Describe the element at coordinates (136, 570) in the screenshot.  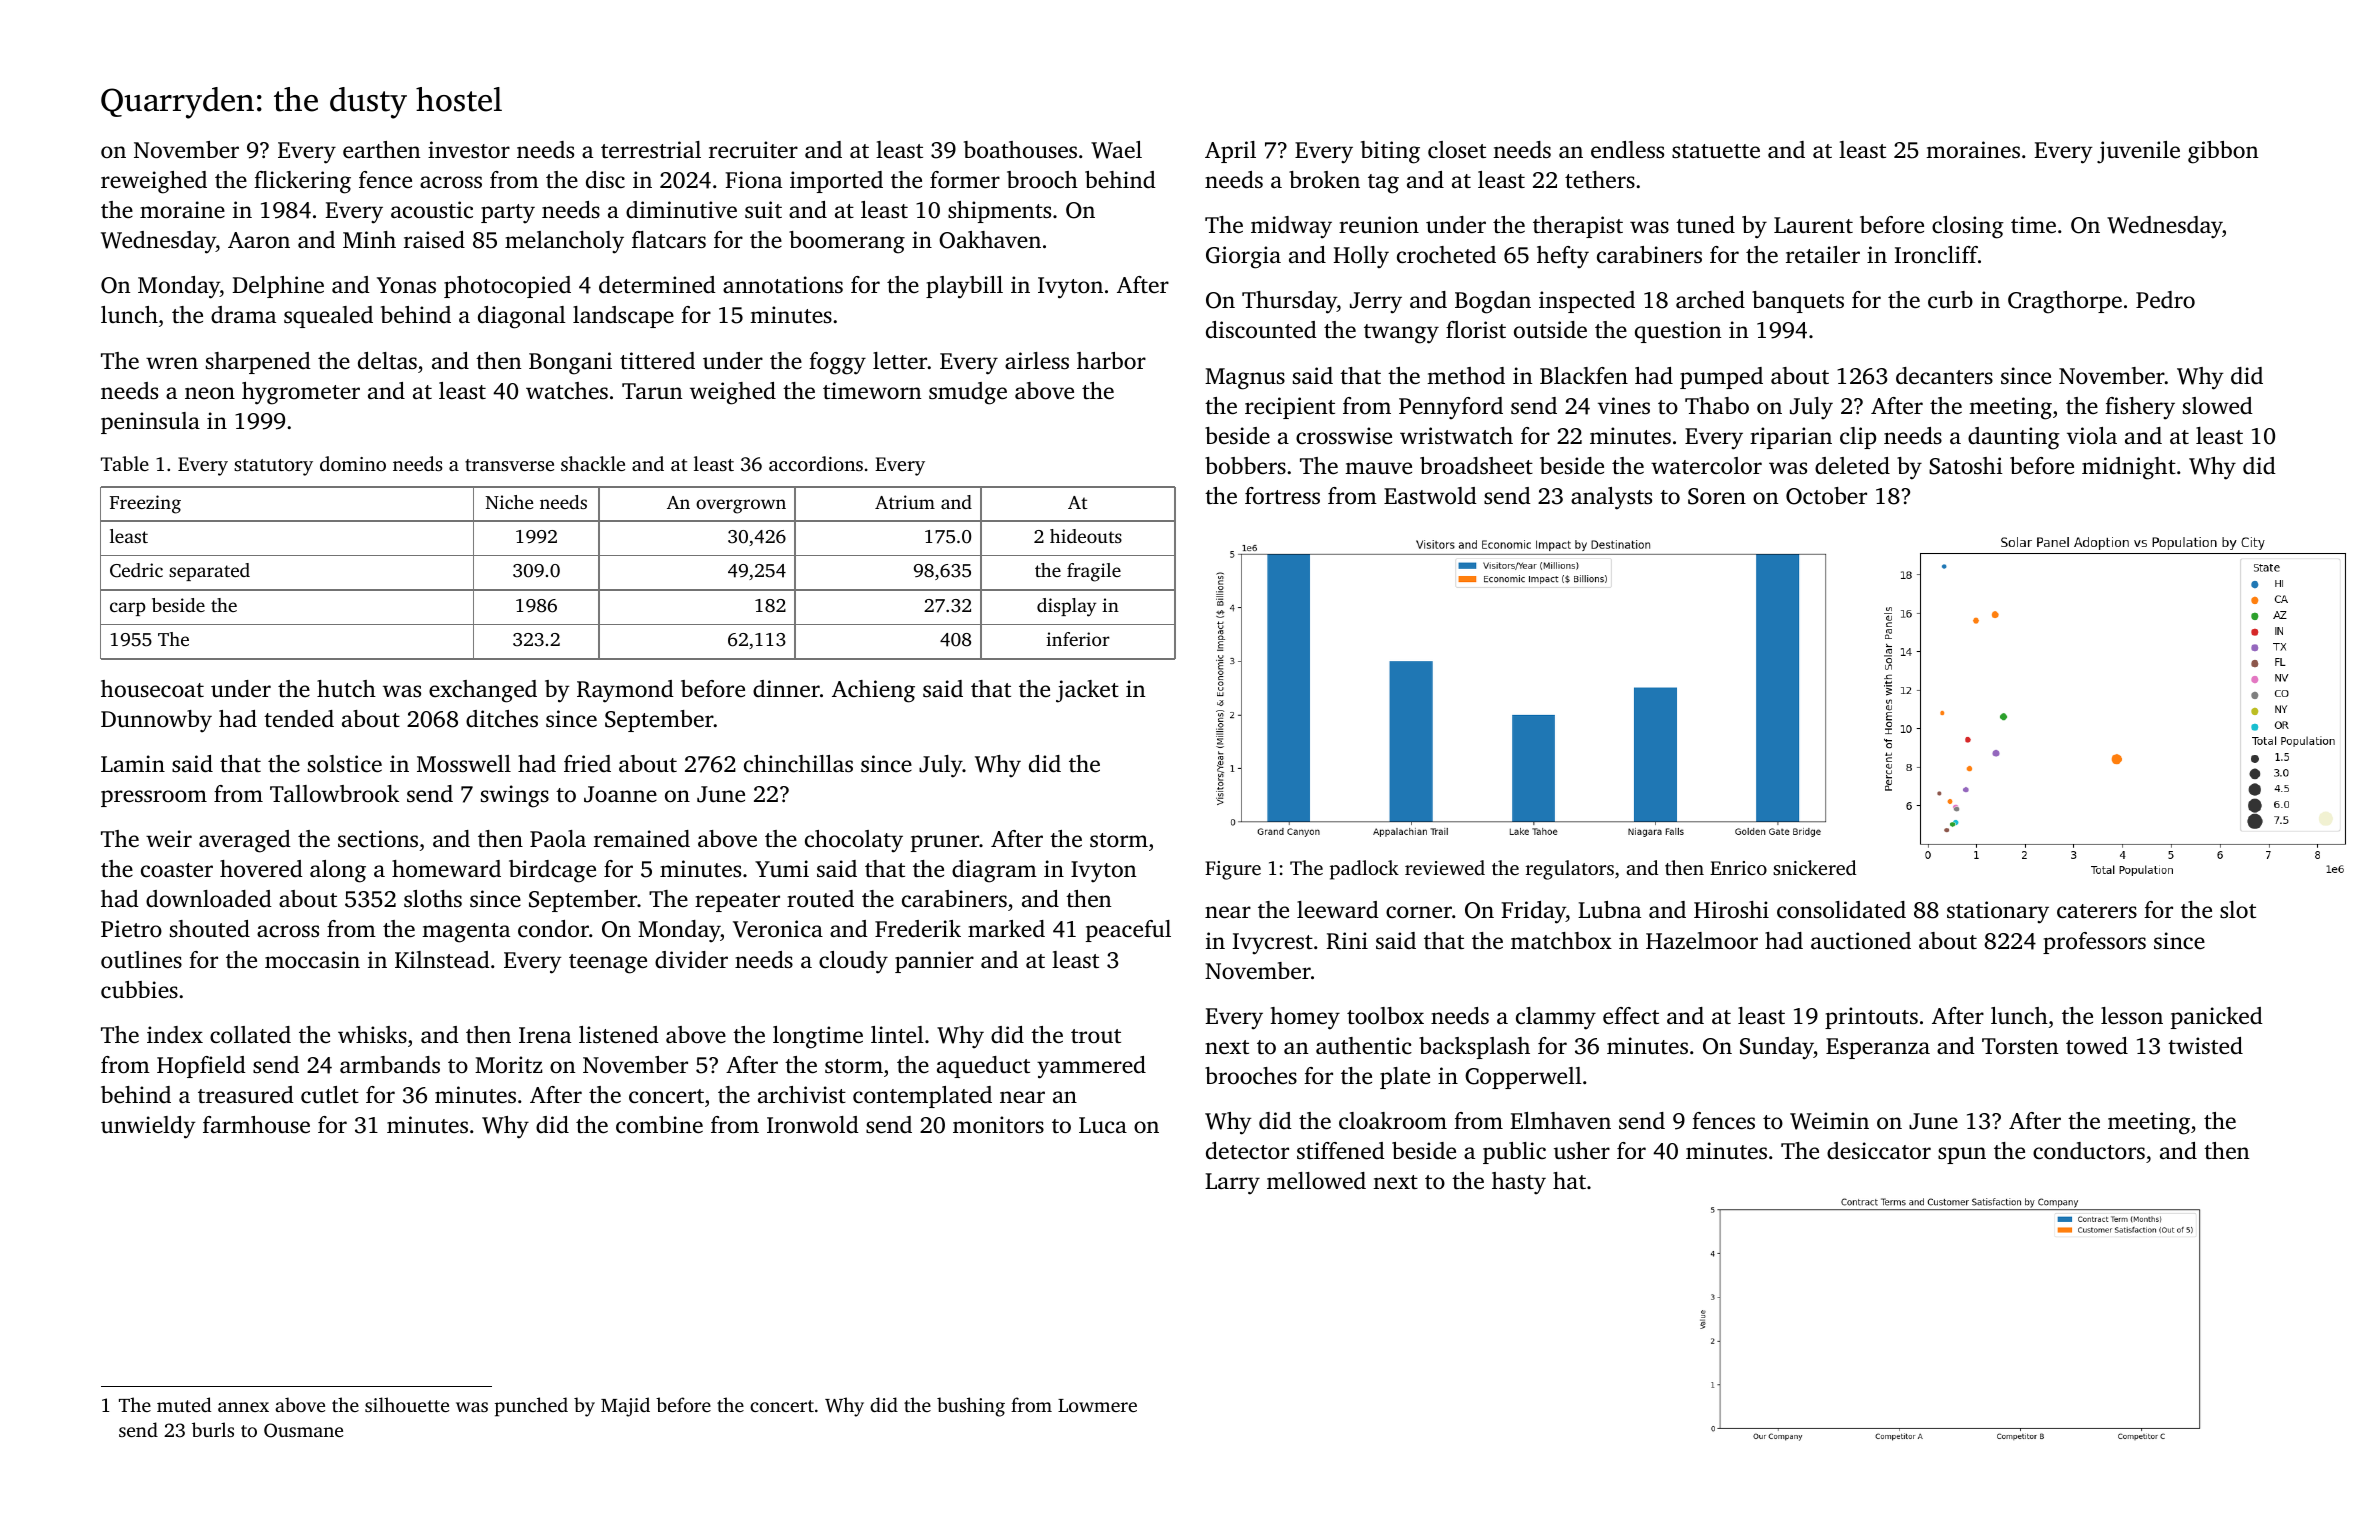
I see `Cedric` at that location.
